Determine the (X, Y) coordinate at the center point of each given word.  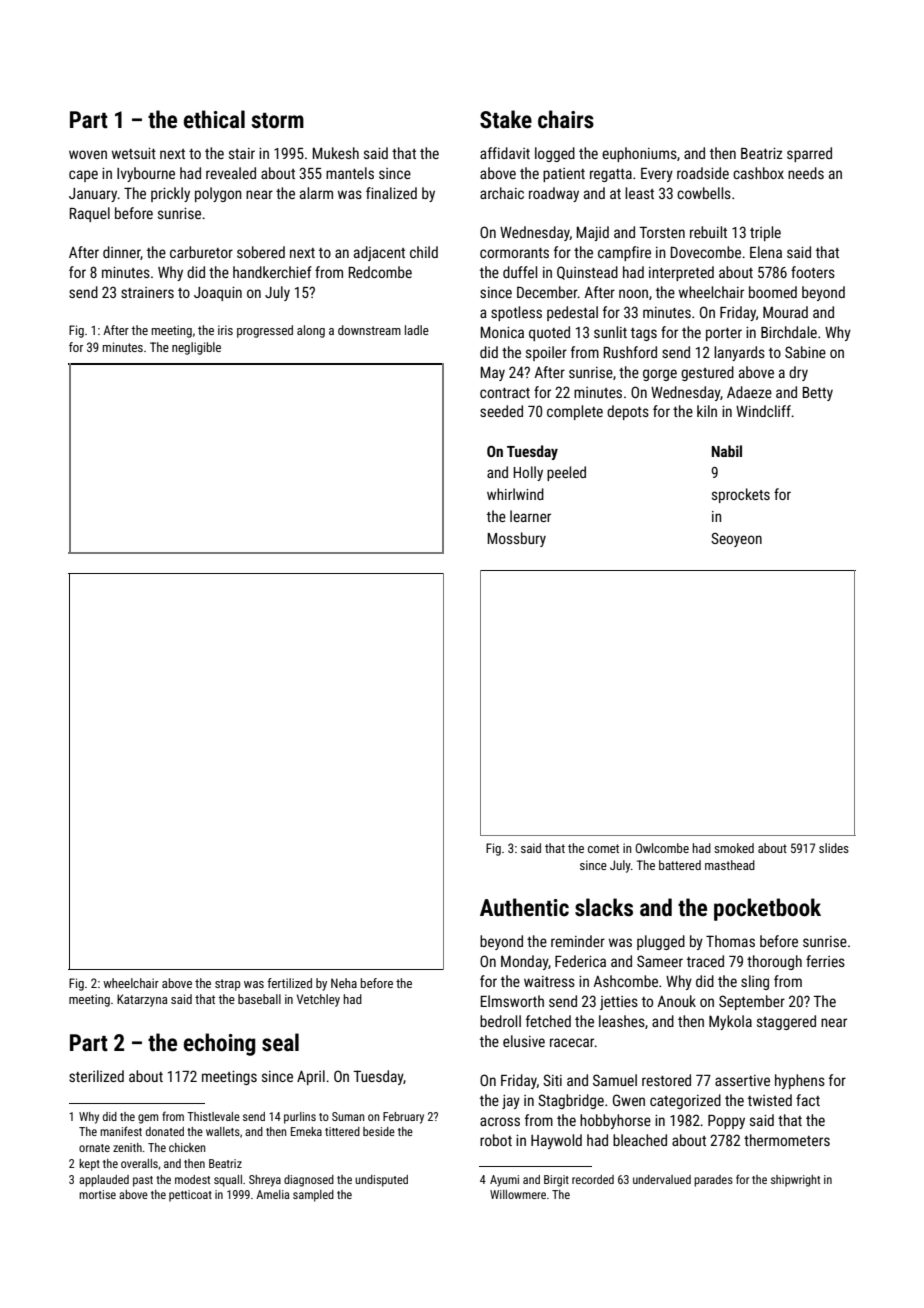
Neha (344, 983)
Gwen (629, 1100)
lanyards (739, 353)
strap (228, 985)
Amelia (272, 1194)
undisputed (381, 1181)
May (493, 373)
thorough (774, 962)
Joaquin (218, 294)
